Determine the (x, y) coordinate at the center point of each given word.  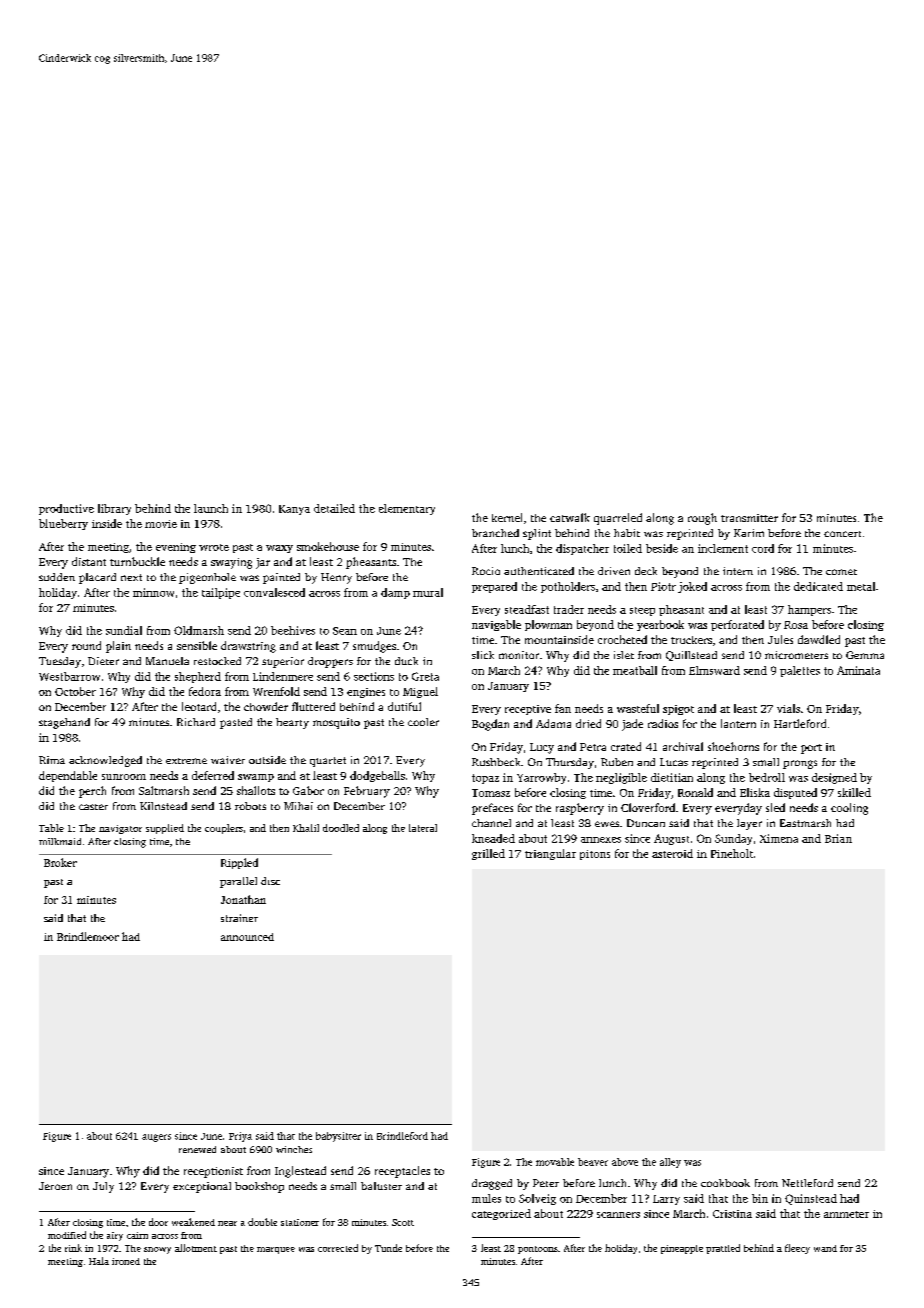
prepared (494, 587)
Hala (99, 1261)
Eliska (755, 792)
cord (763, 548)
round (86, 645)
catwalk (570, 517)
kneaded (493, 838)
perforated (737, 625)
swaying (231, 563)
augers (156, 1138)
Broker (60, 862)
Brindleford (402, 1136)
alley (670, 1163)
